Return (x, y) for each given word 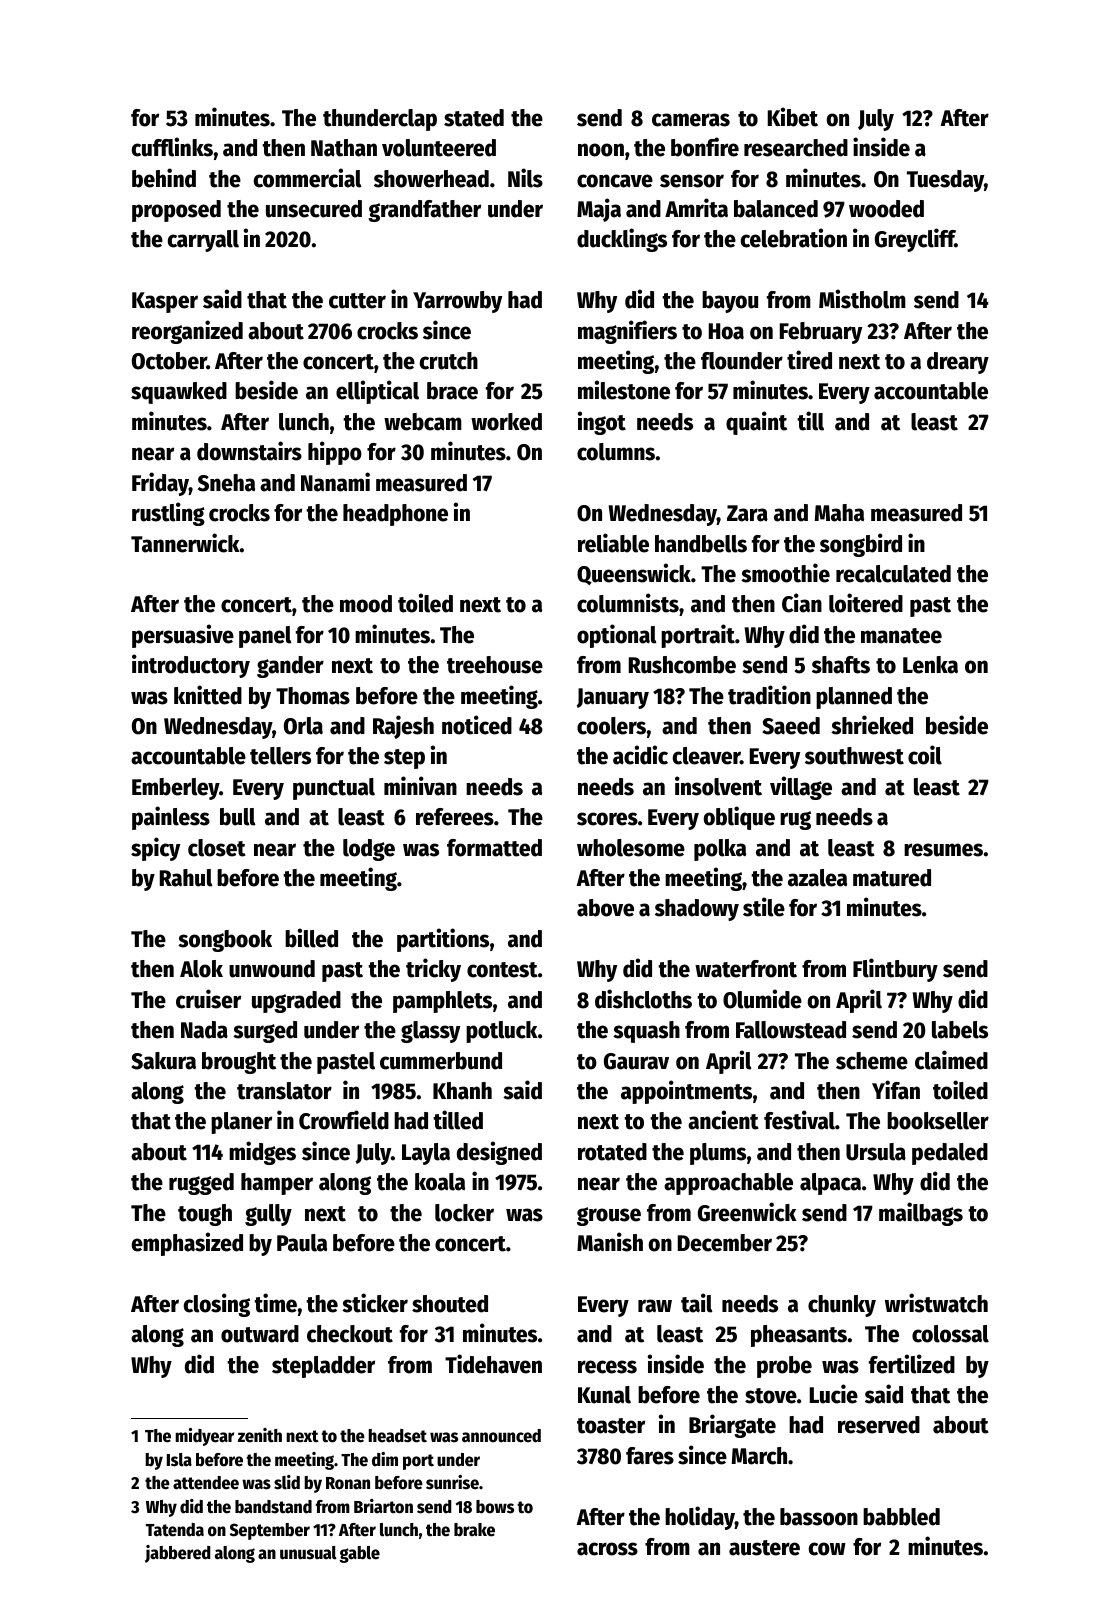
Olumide (762, 999)
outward (260, 1334)
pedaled (950, 1154)
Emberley (175, 789)
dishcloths (643, 999)
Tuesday (945, 181)
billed (311, 938)
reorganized (187, 332)
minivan (420, 786)
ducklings (622, 240)
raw (655, 1306)
